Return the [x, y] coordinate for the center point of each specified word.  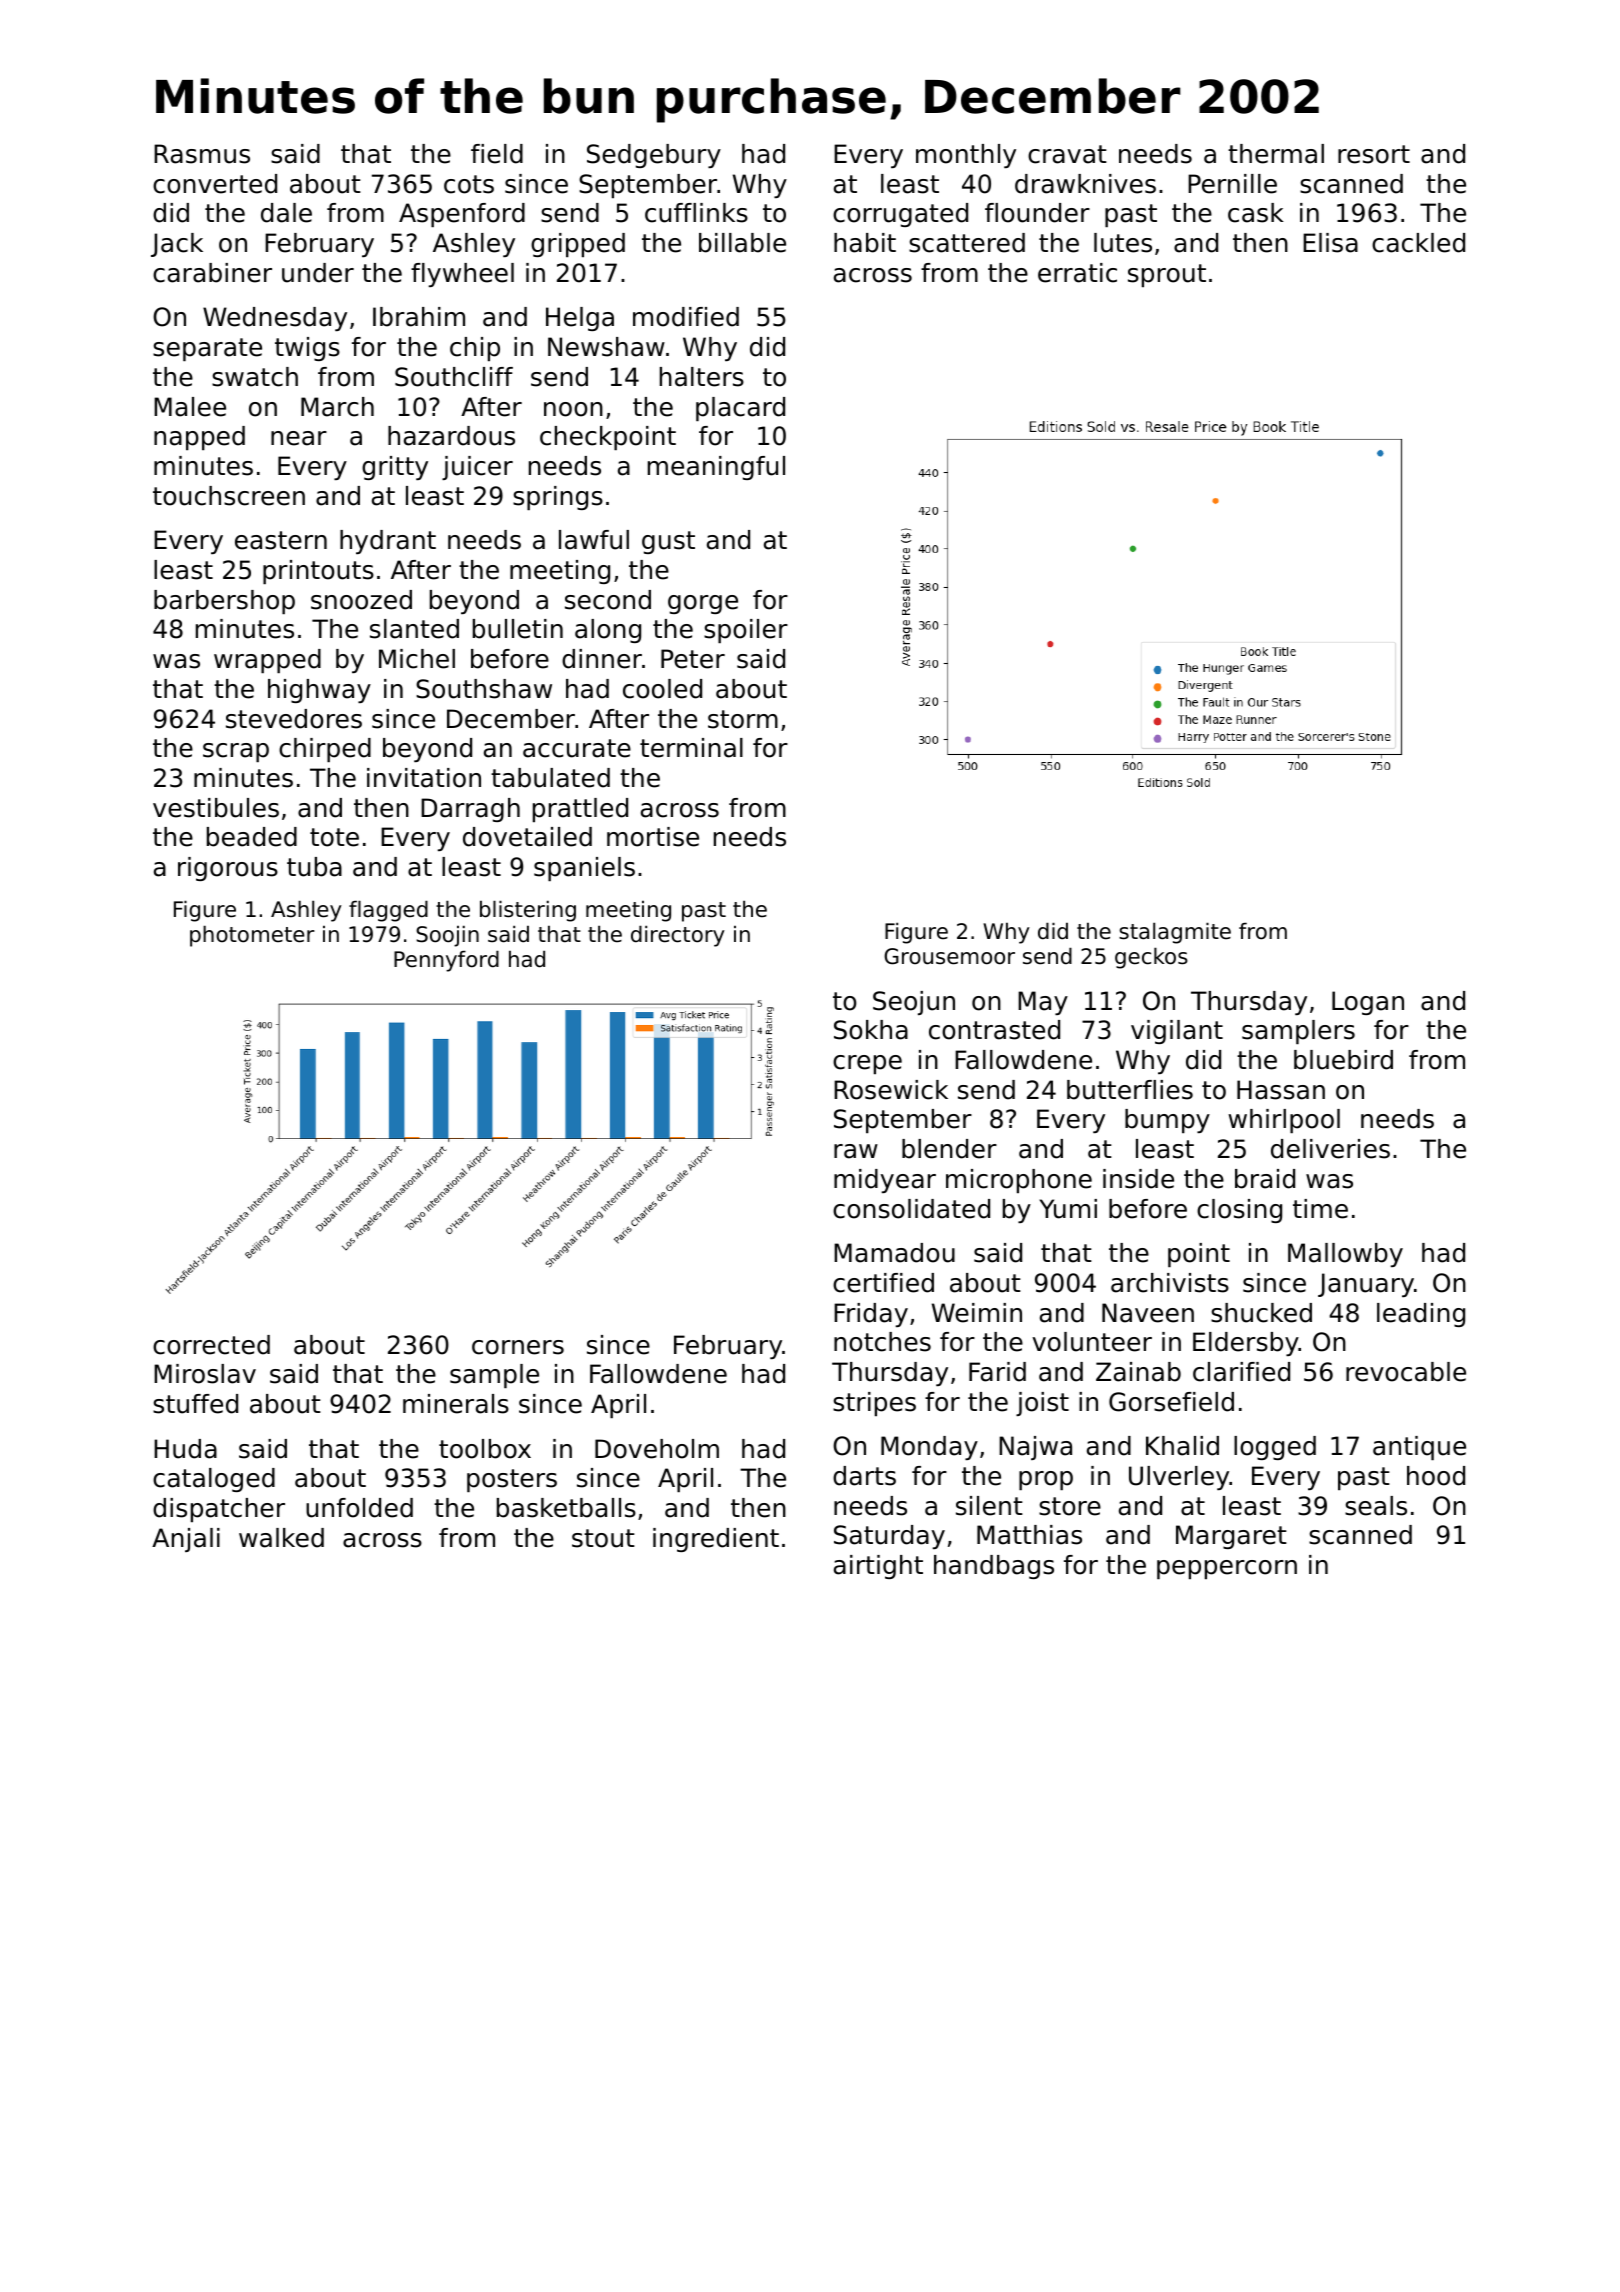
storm [743, 719]
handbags [994, 1567]
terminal [691, 748]
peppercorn [1227, 1569]
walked [281, 1538]
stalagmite [1175, 933]
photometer [252, 936]
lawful [594, 540]
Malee [190, 407]
